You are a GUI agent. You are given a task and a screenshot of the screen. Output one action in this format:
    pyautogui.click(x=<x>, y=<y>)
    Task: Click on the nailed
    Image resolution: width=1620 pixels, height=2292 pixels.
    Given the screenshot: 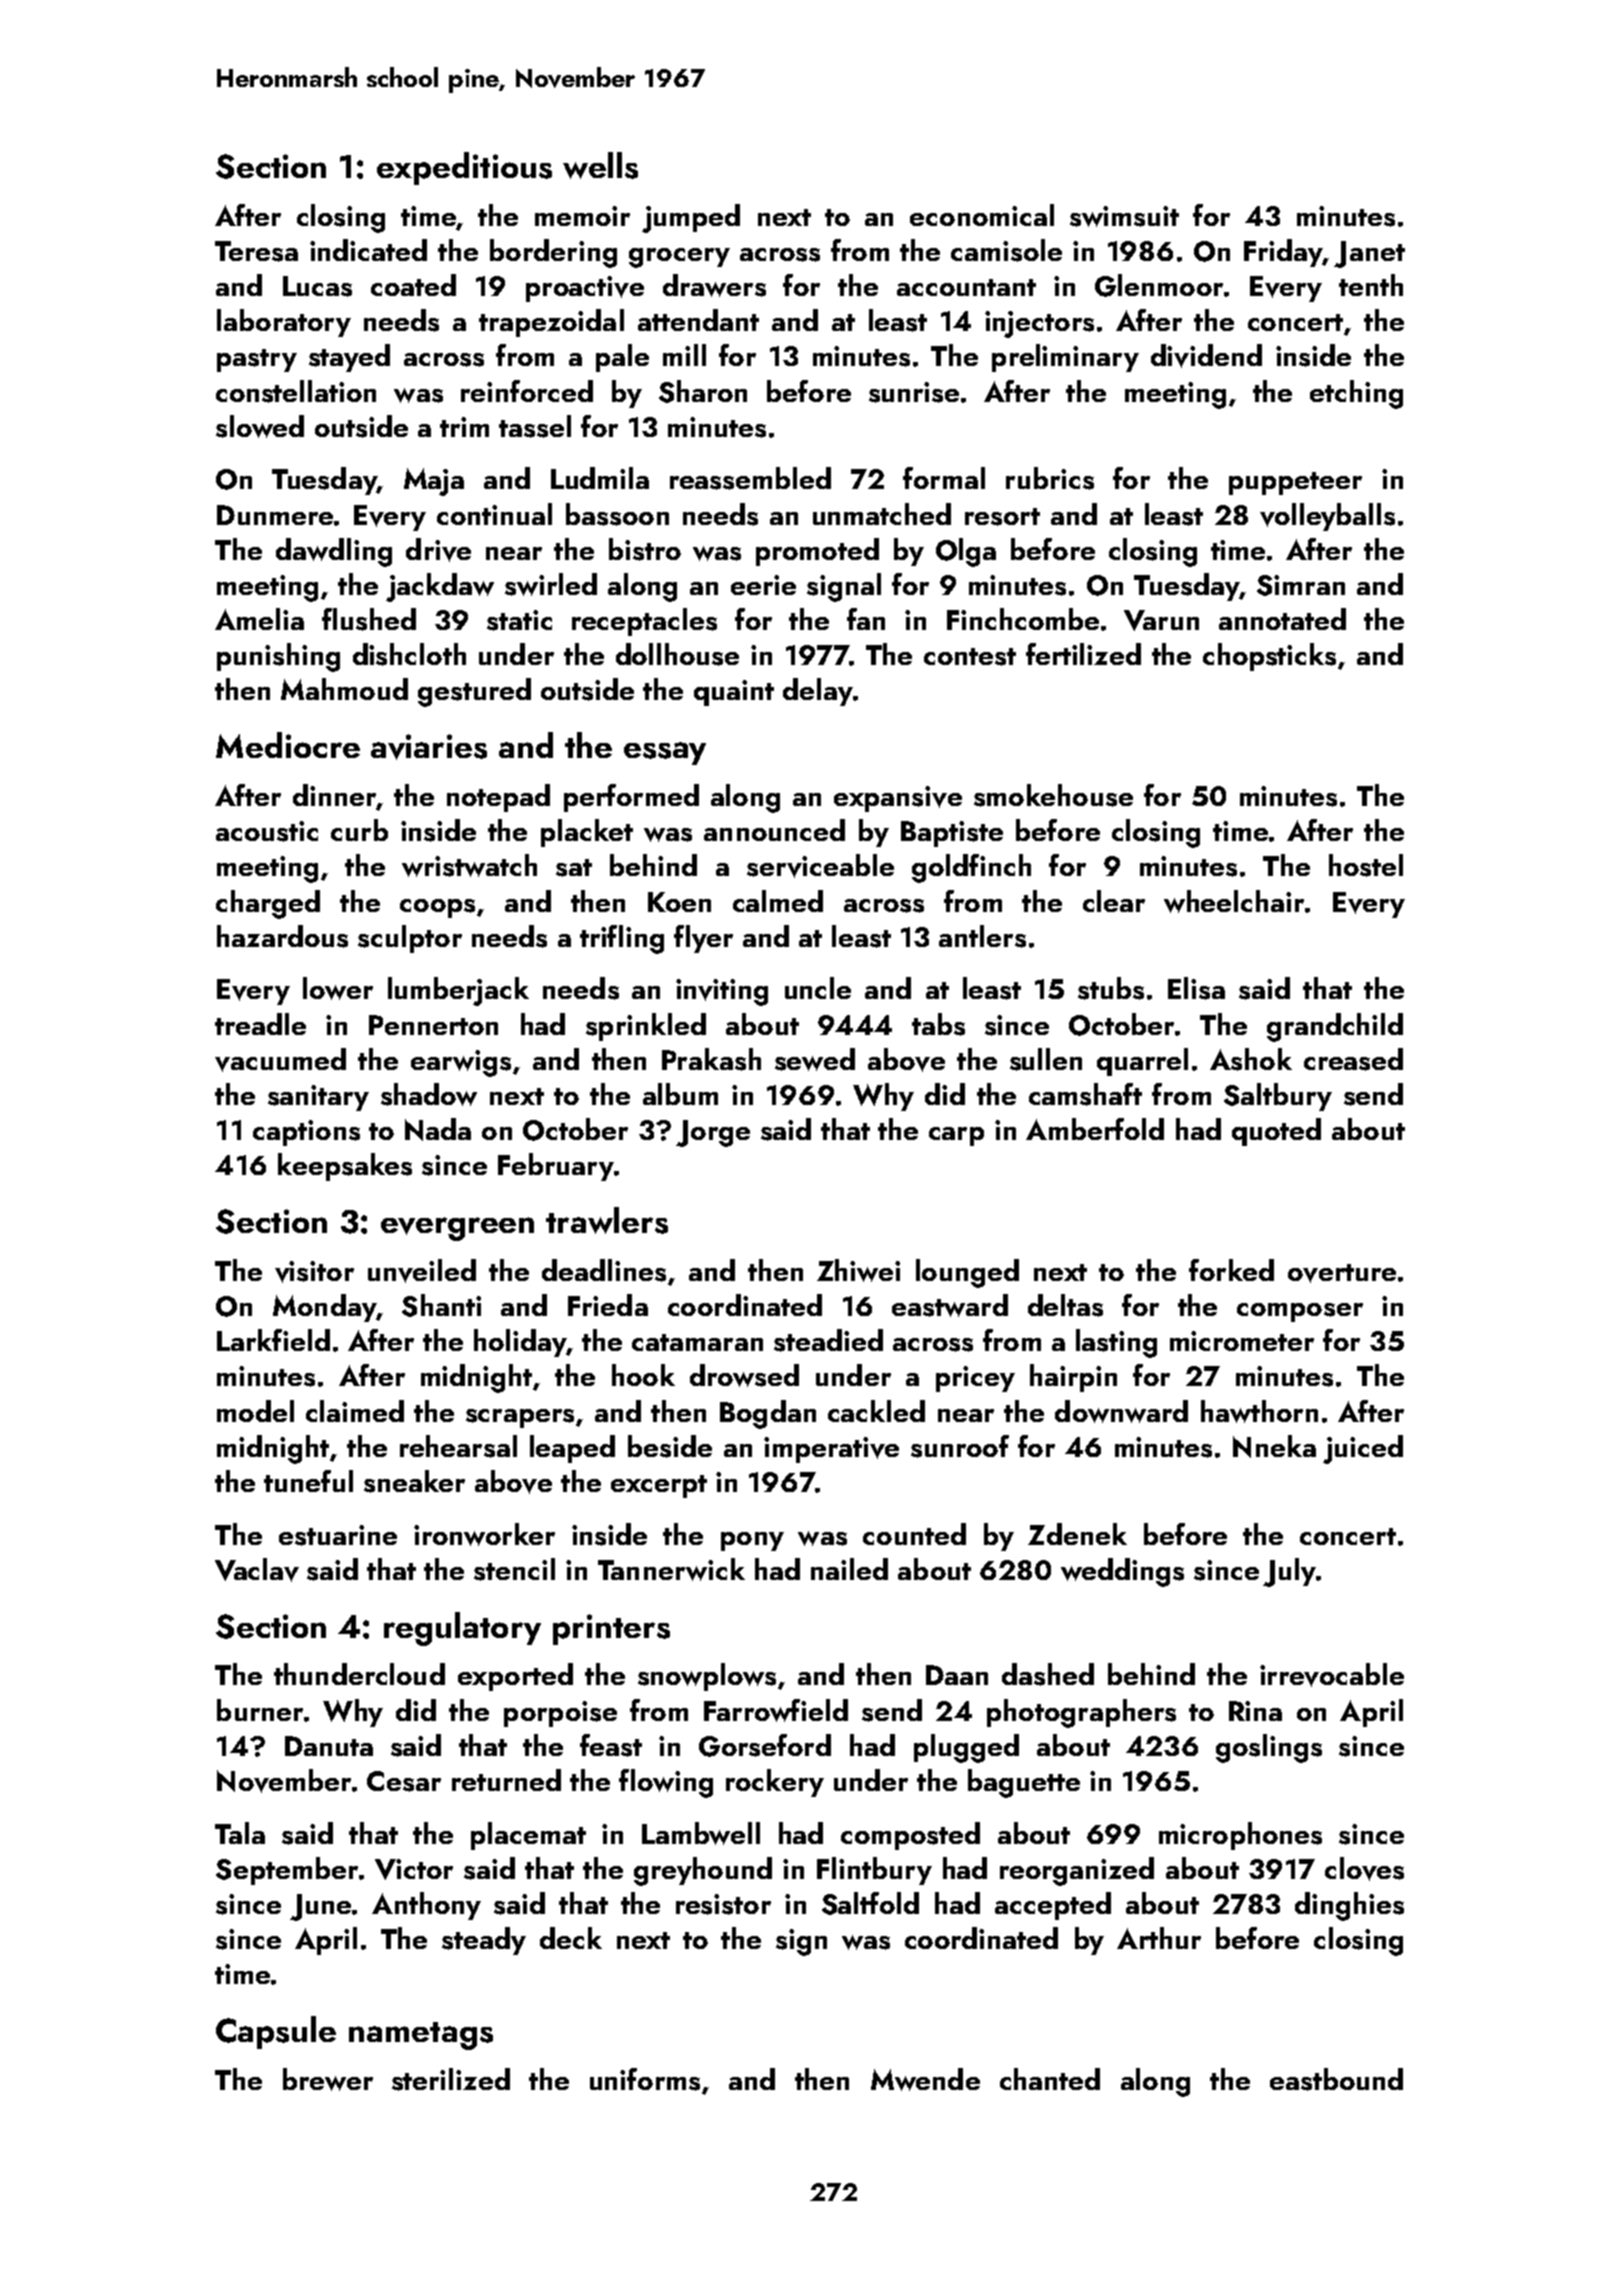 What is the action you would take?
    pyautogui.click(x=849, y=1569)
